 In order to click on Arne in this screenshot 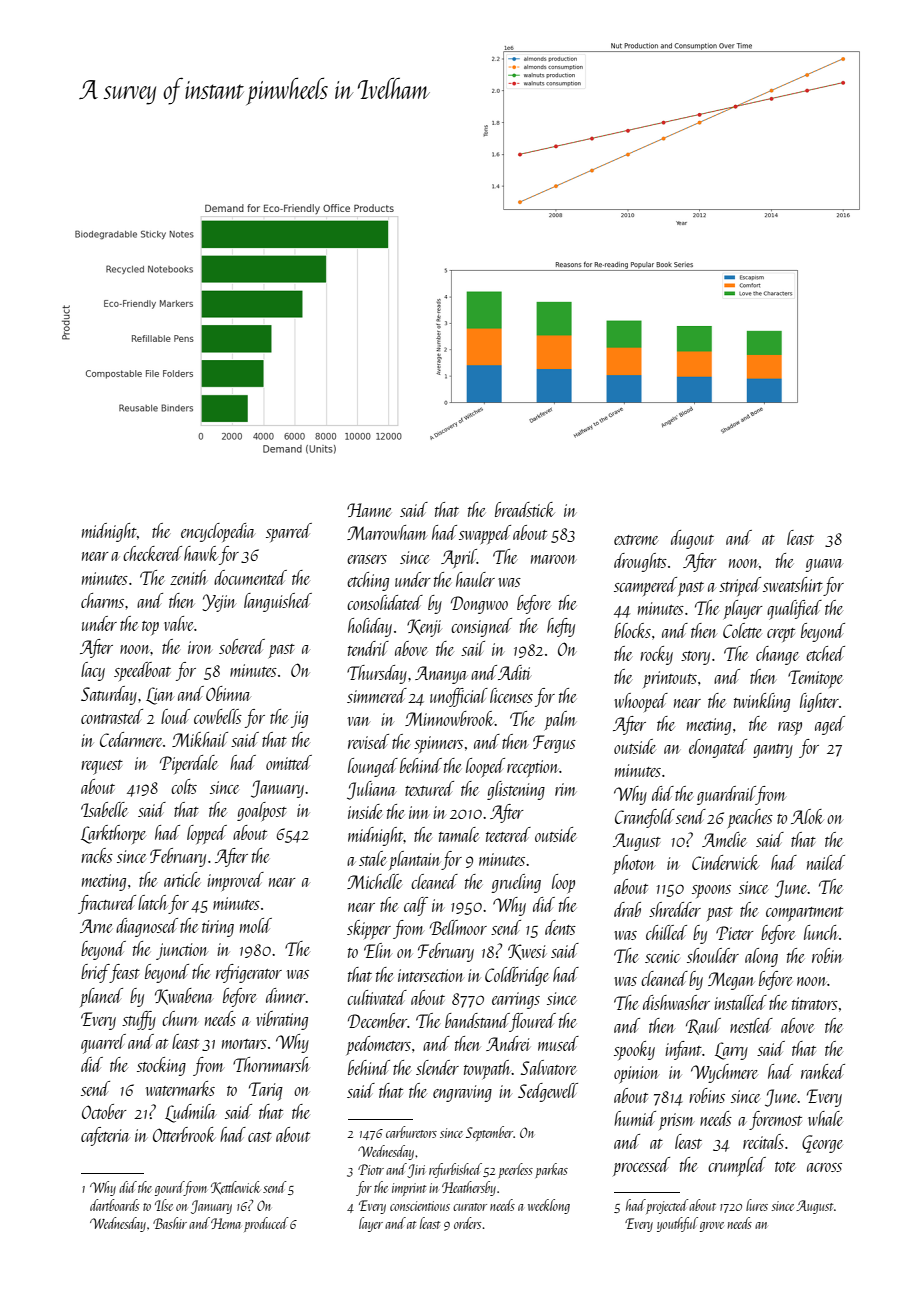, I will do `click(96, 926)`.
